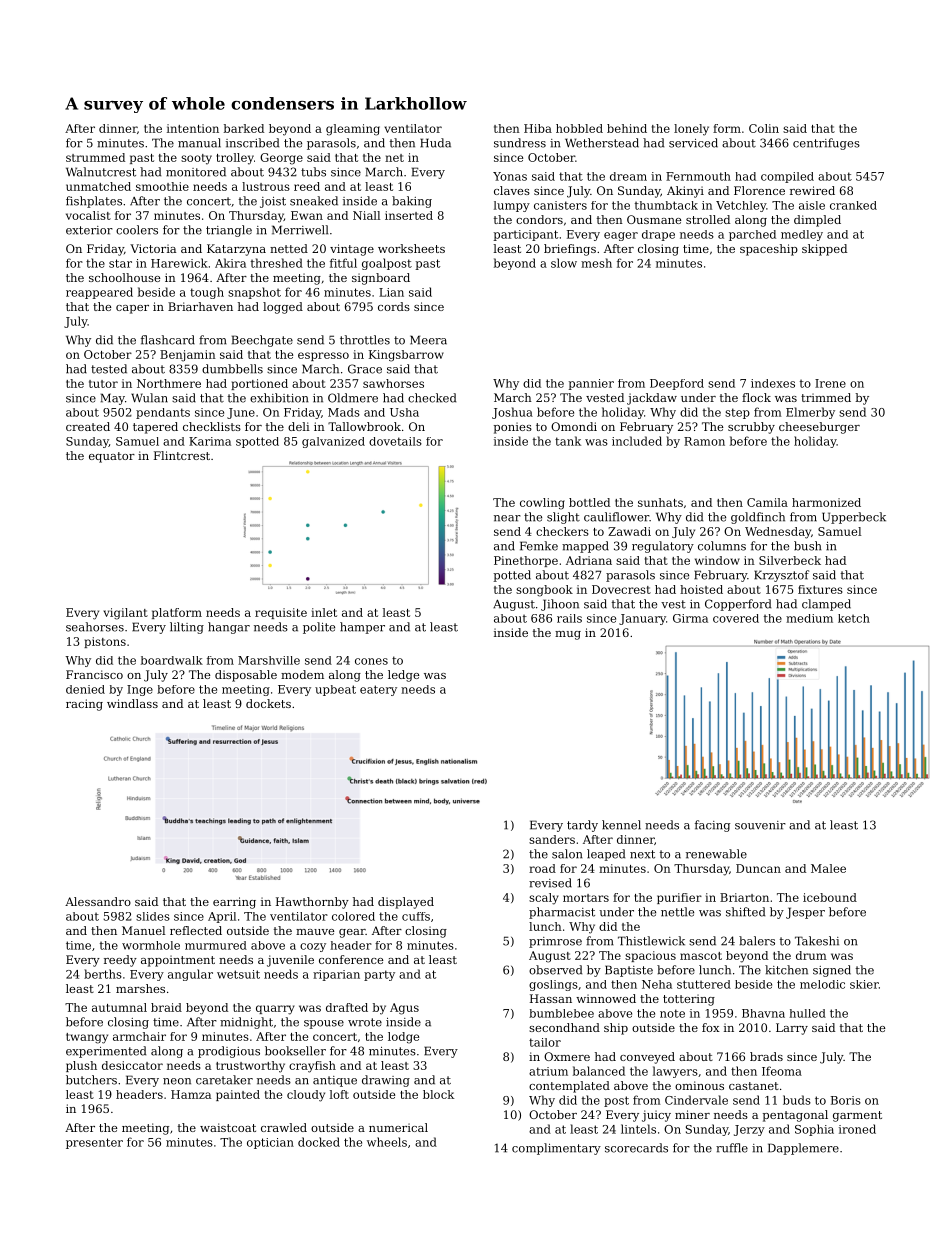 This document has width=952, height=1233. I want to click on dockets, so click(268, 703).
